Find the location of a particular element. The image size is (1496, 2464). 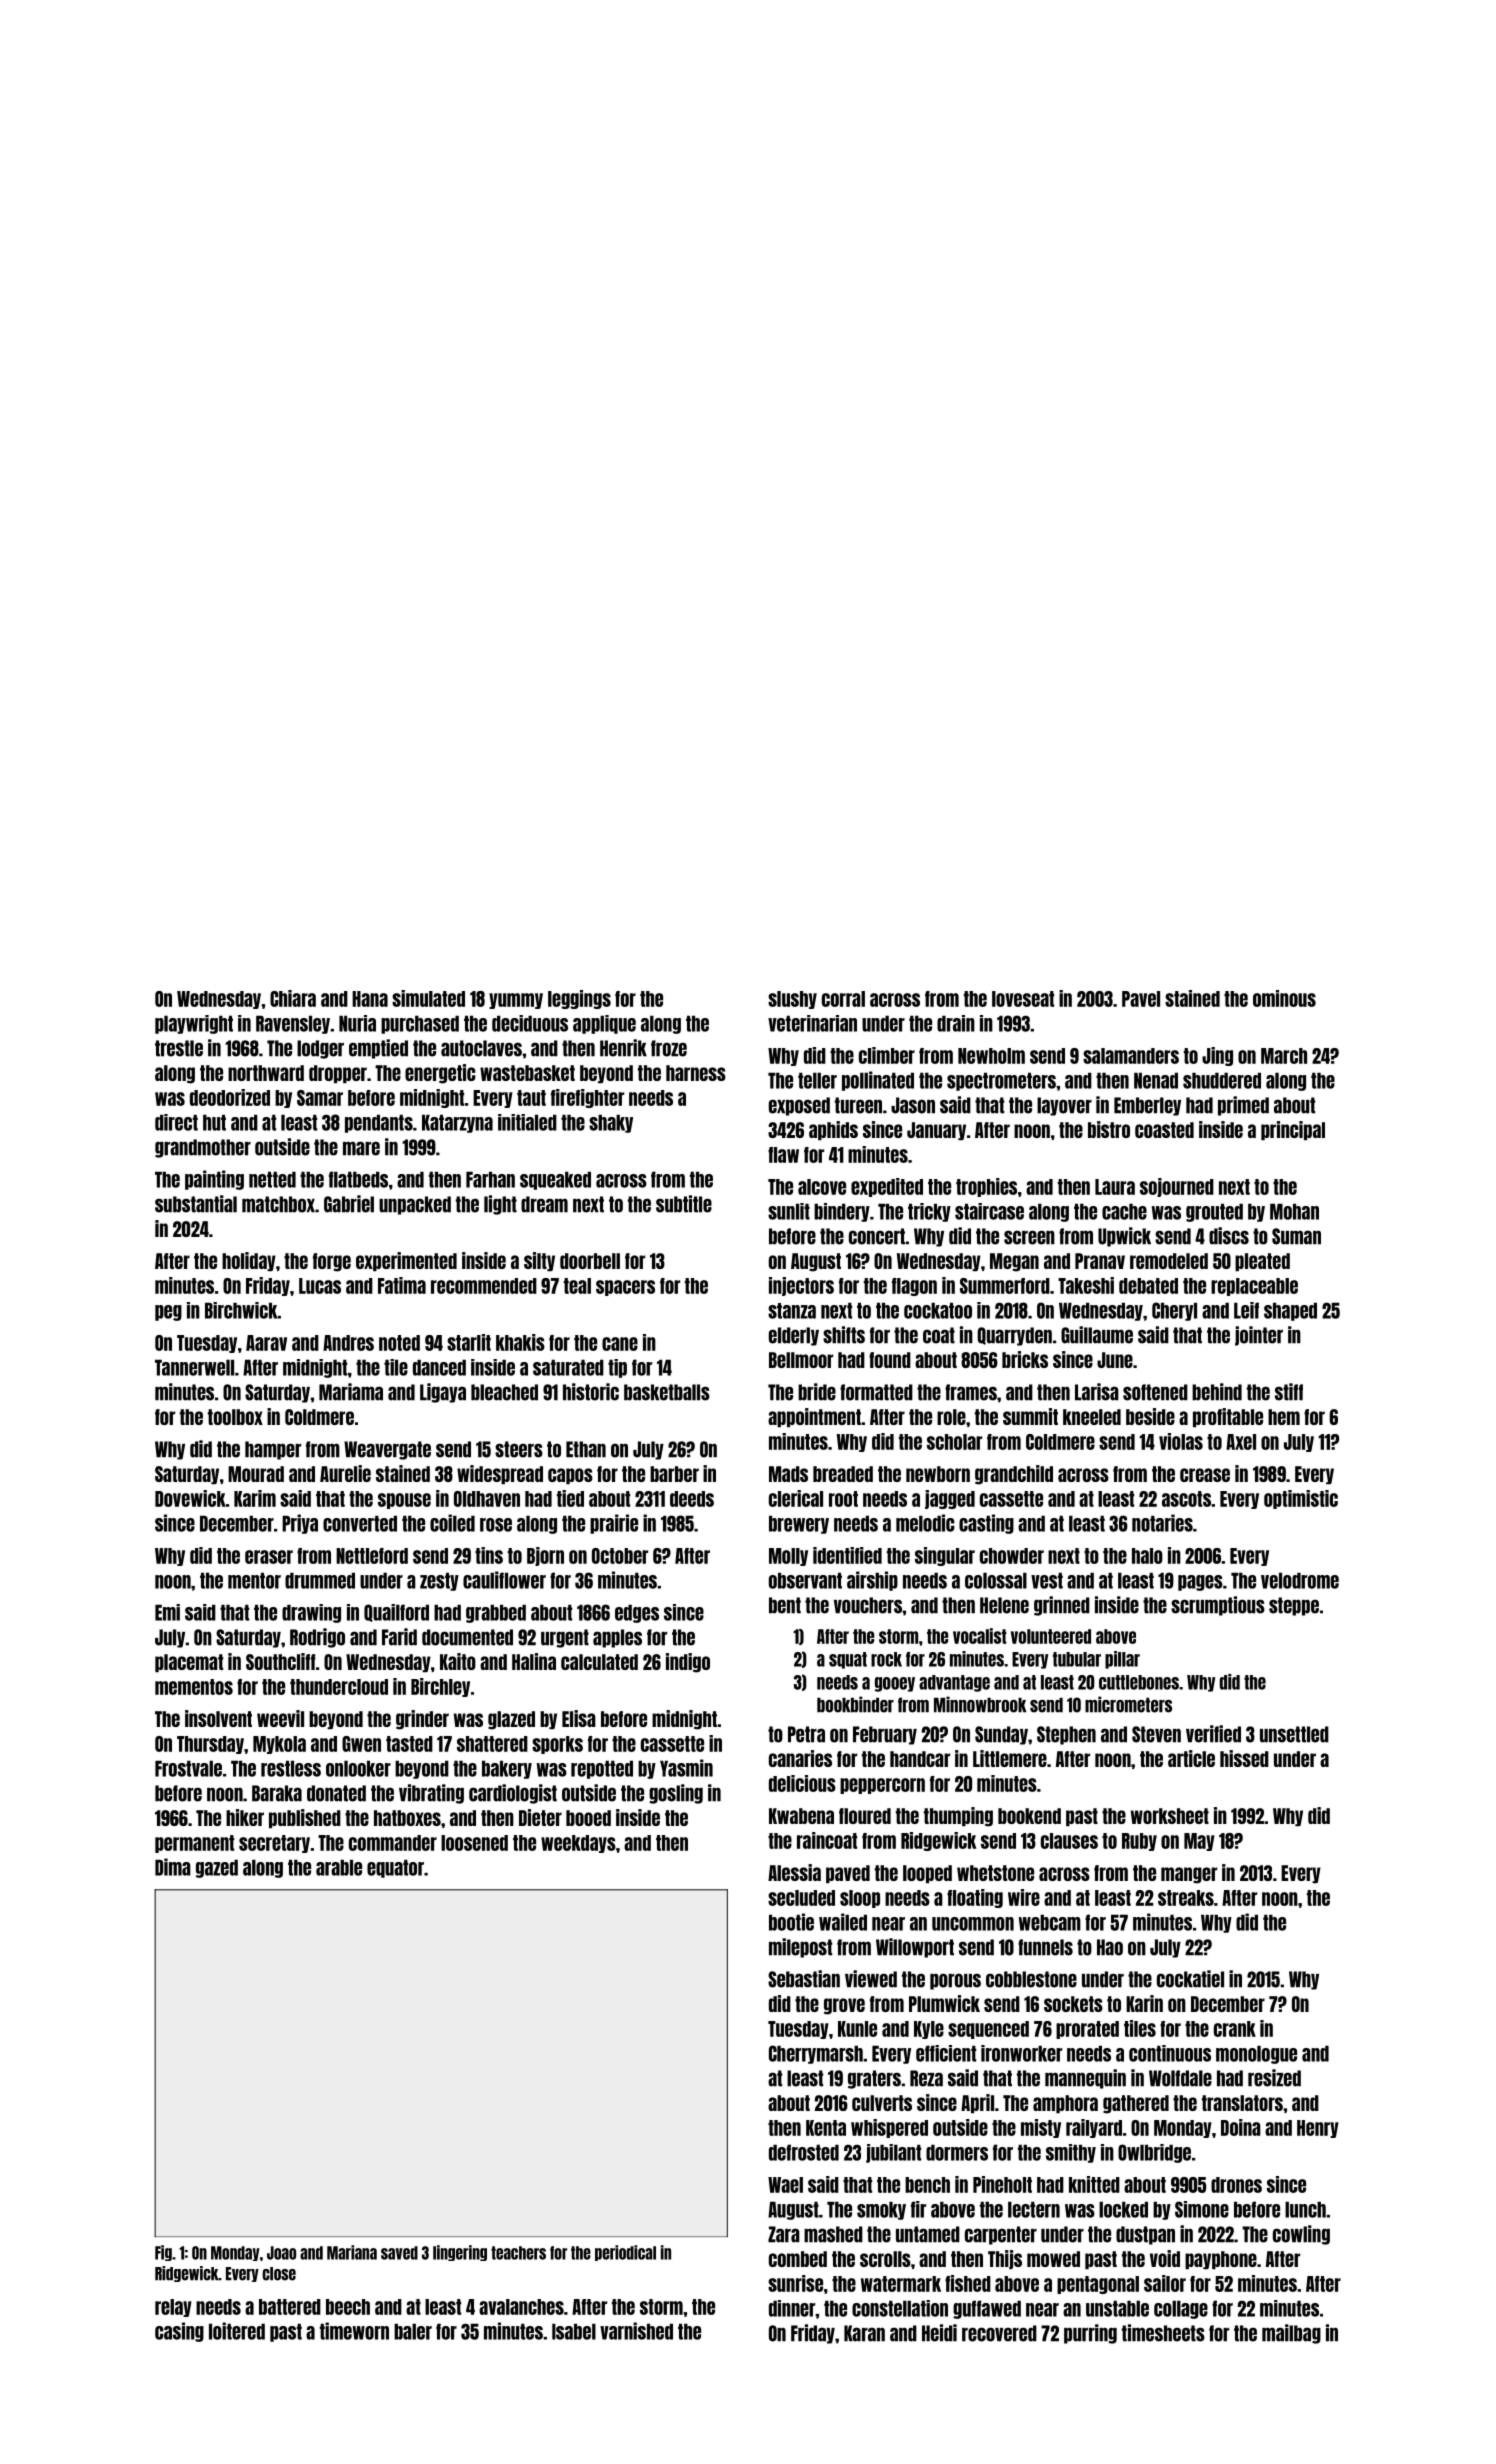

periodical is located at coordinates (625, 2253).
